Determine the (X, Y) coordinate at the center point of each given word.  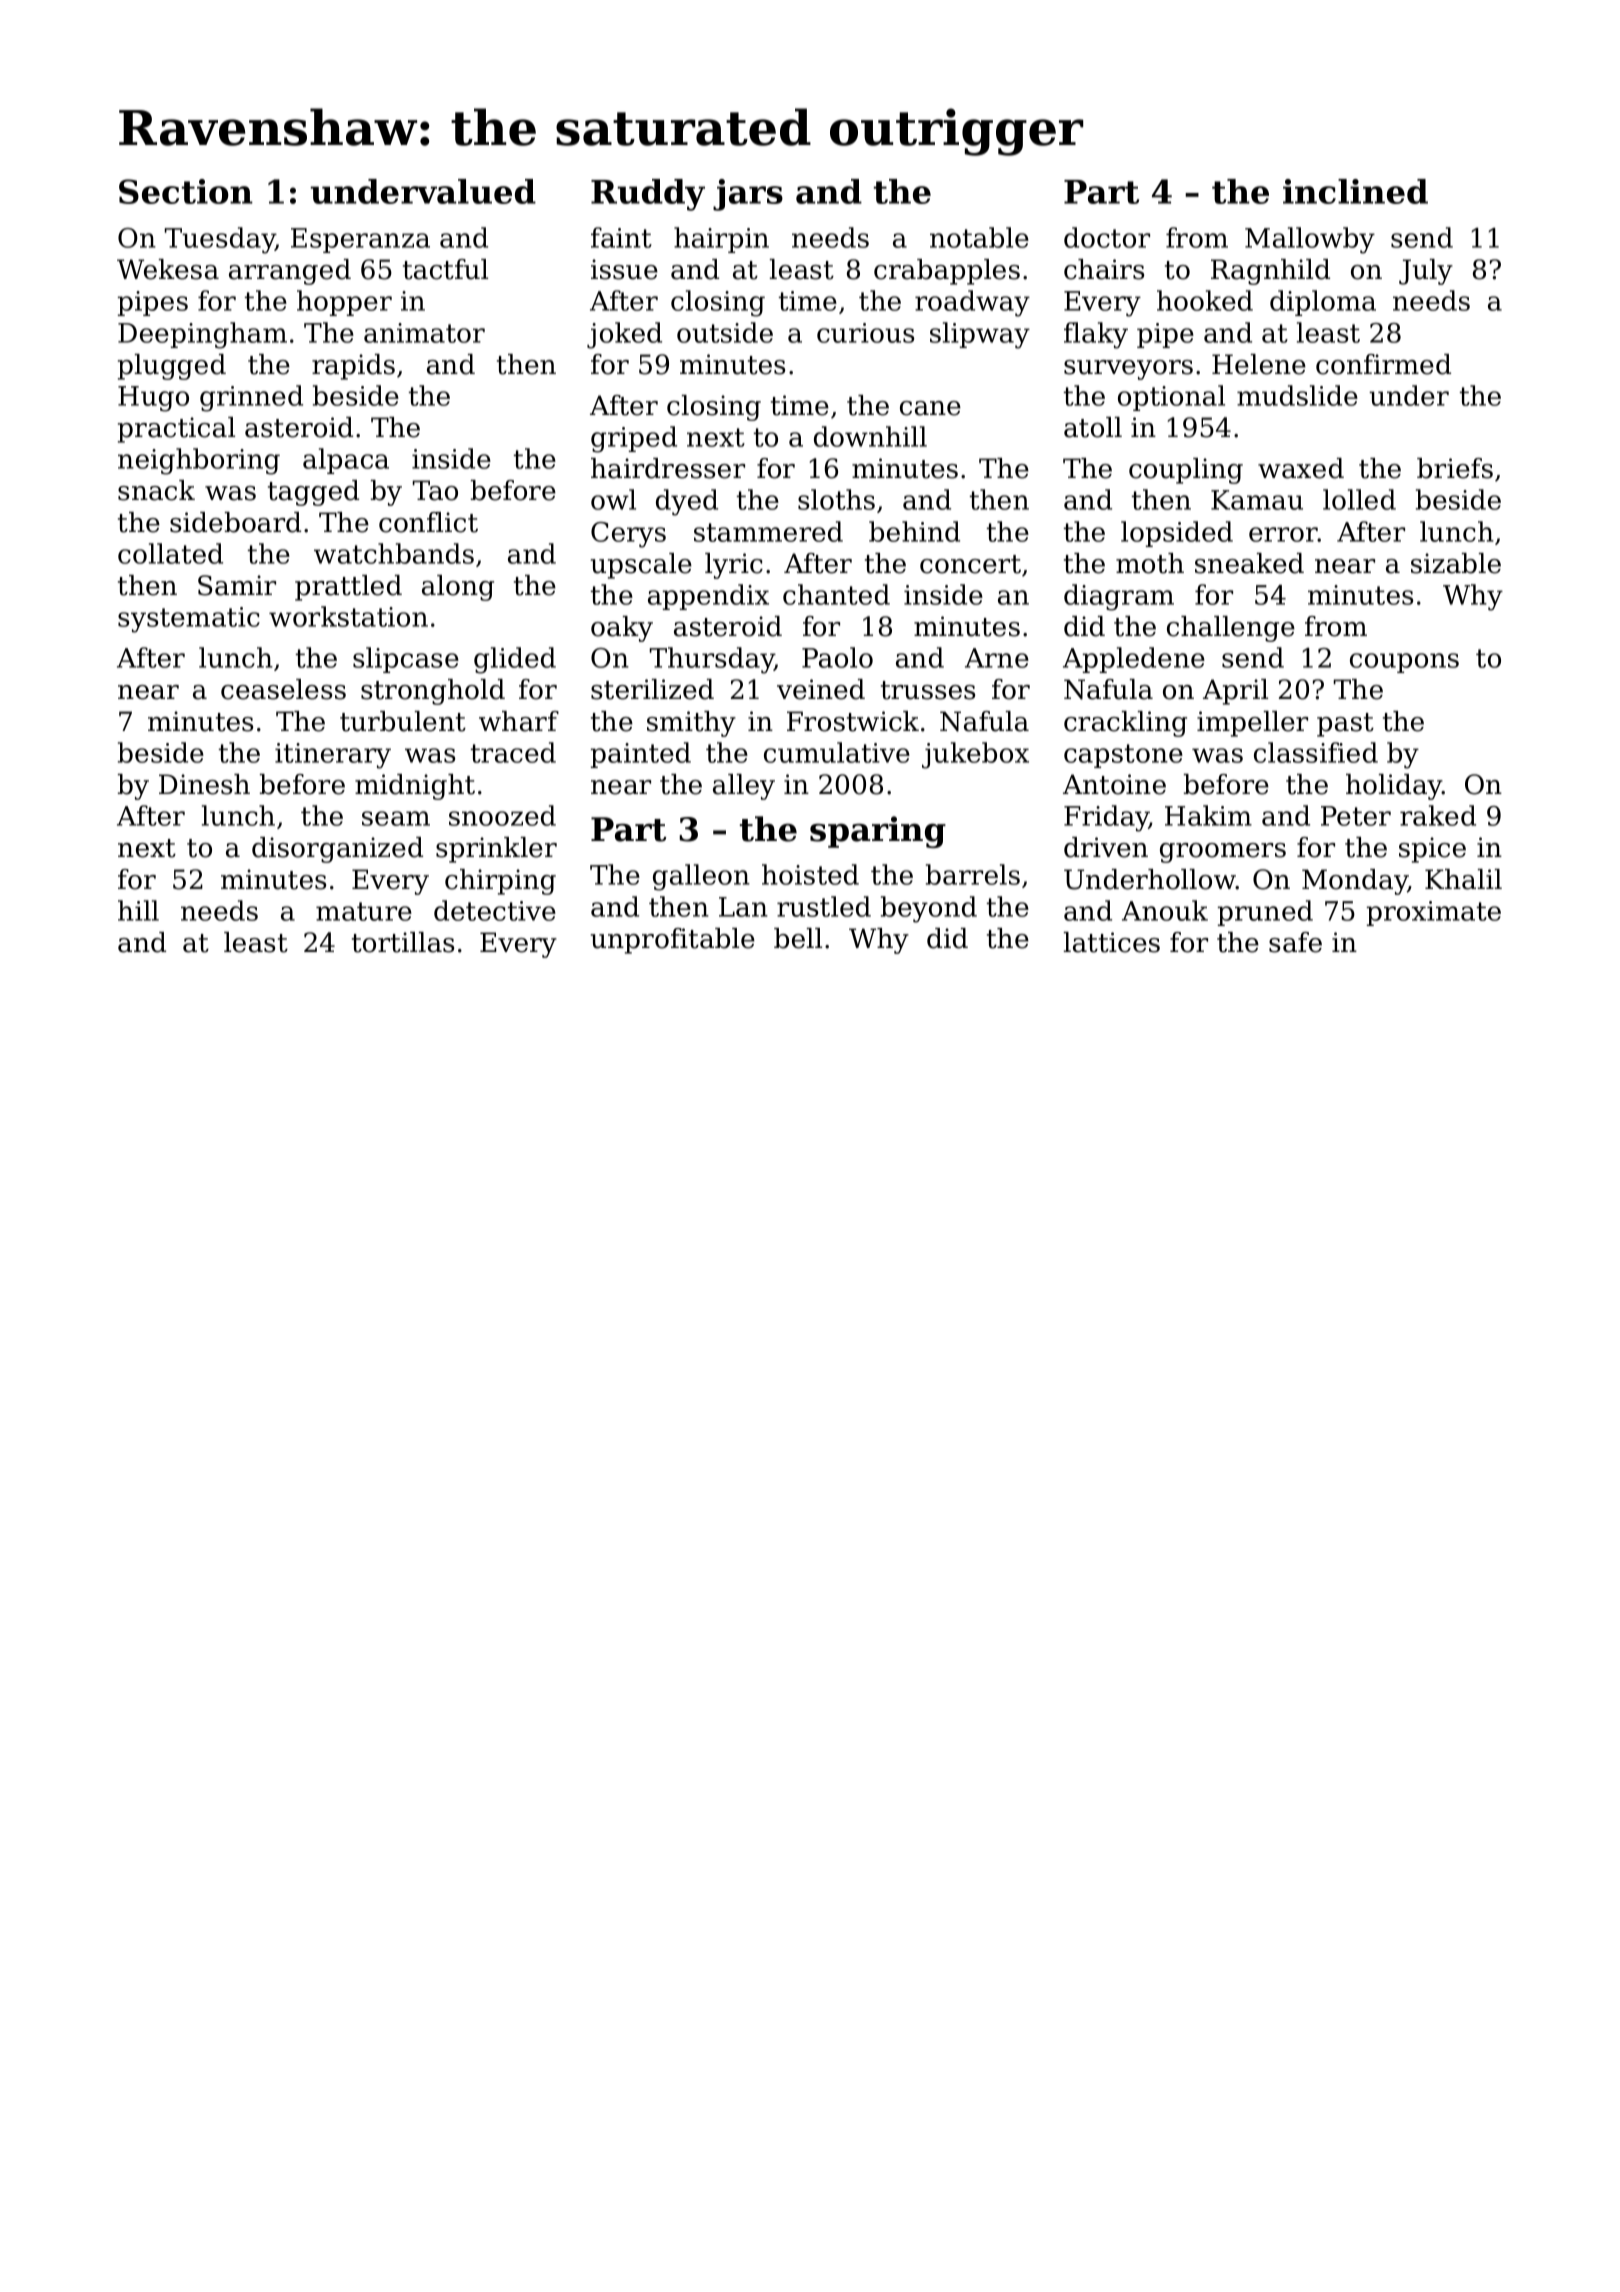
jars (748, 195)
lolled (1359, 499)
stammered (768, 531)
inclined (1355, 191)
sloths (836, 499)
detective (495, 910)
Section (186, 191)
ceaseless (283, 689)
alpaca (346, 461)
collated (170, 553)
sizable (1456, 563)
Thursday (712, 660)
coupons (1404, 663)
